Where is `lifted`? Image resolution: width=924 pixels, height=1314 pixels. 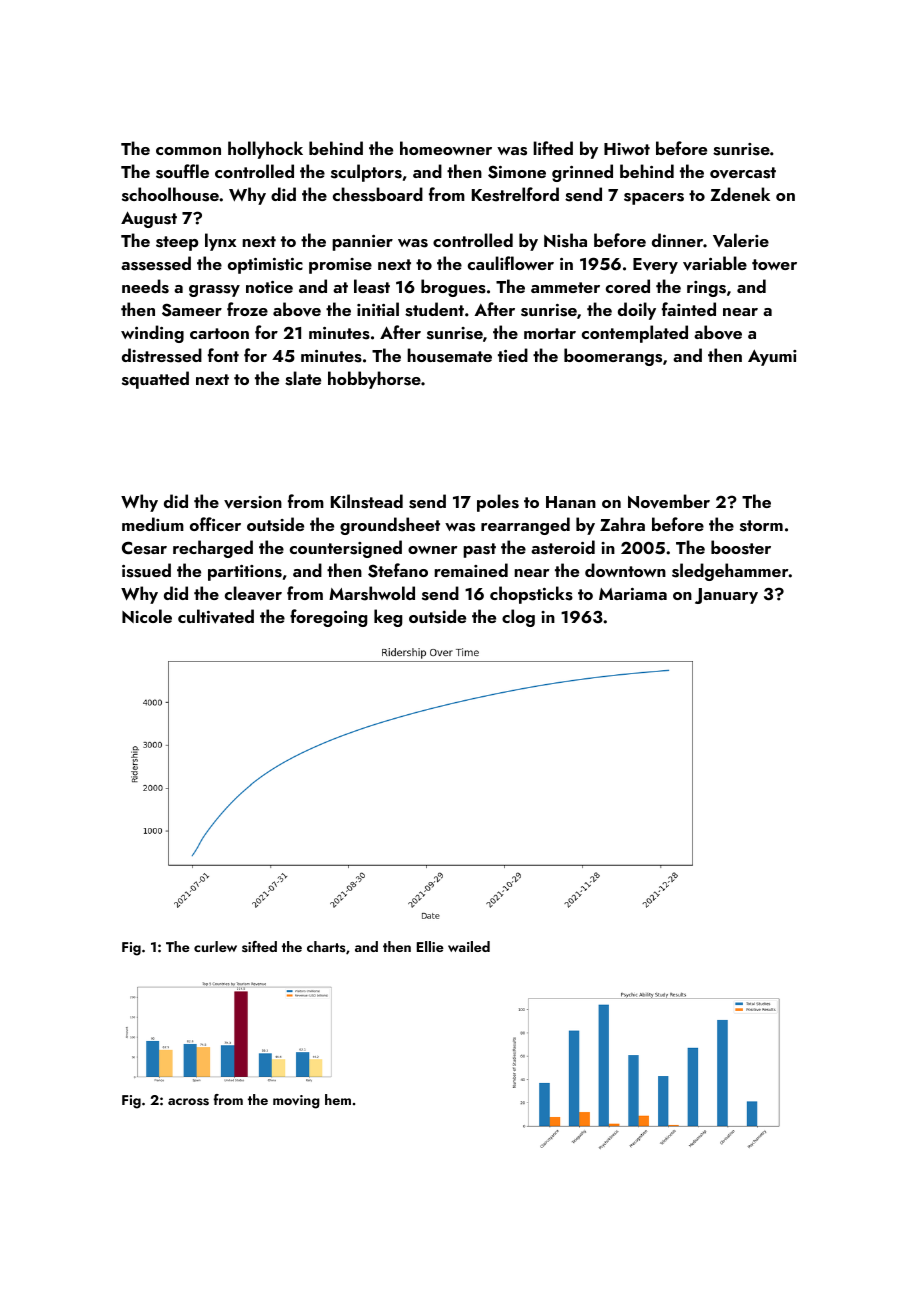
lifted is located at coordinates (553, 148).
